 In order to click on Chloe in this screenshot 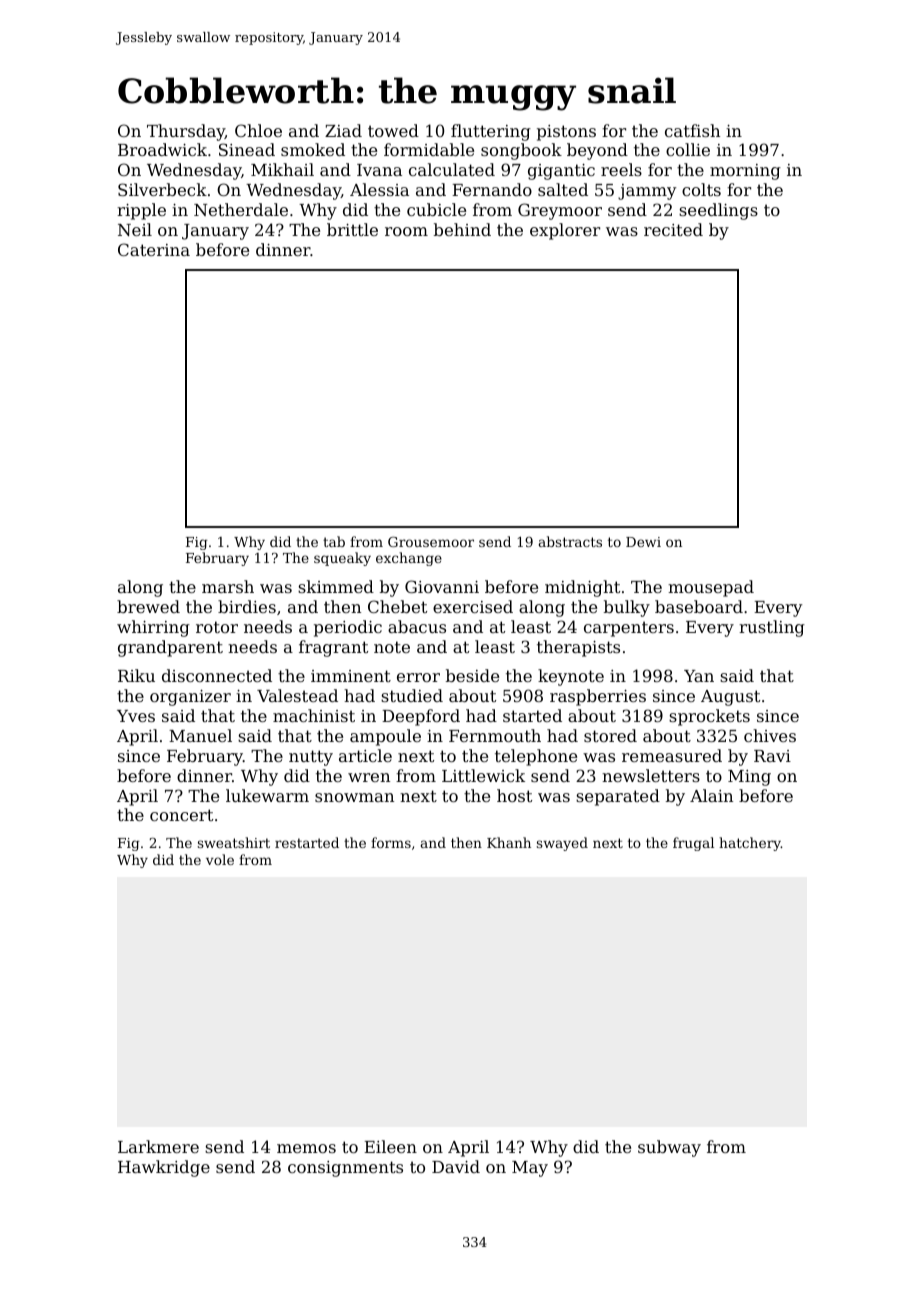, I will do `click(258, 130)`.
